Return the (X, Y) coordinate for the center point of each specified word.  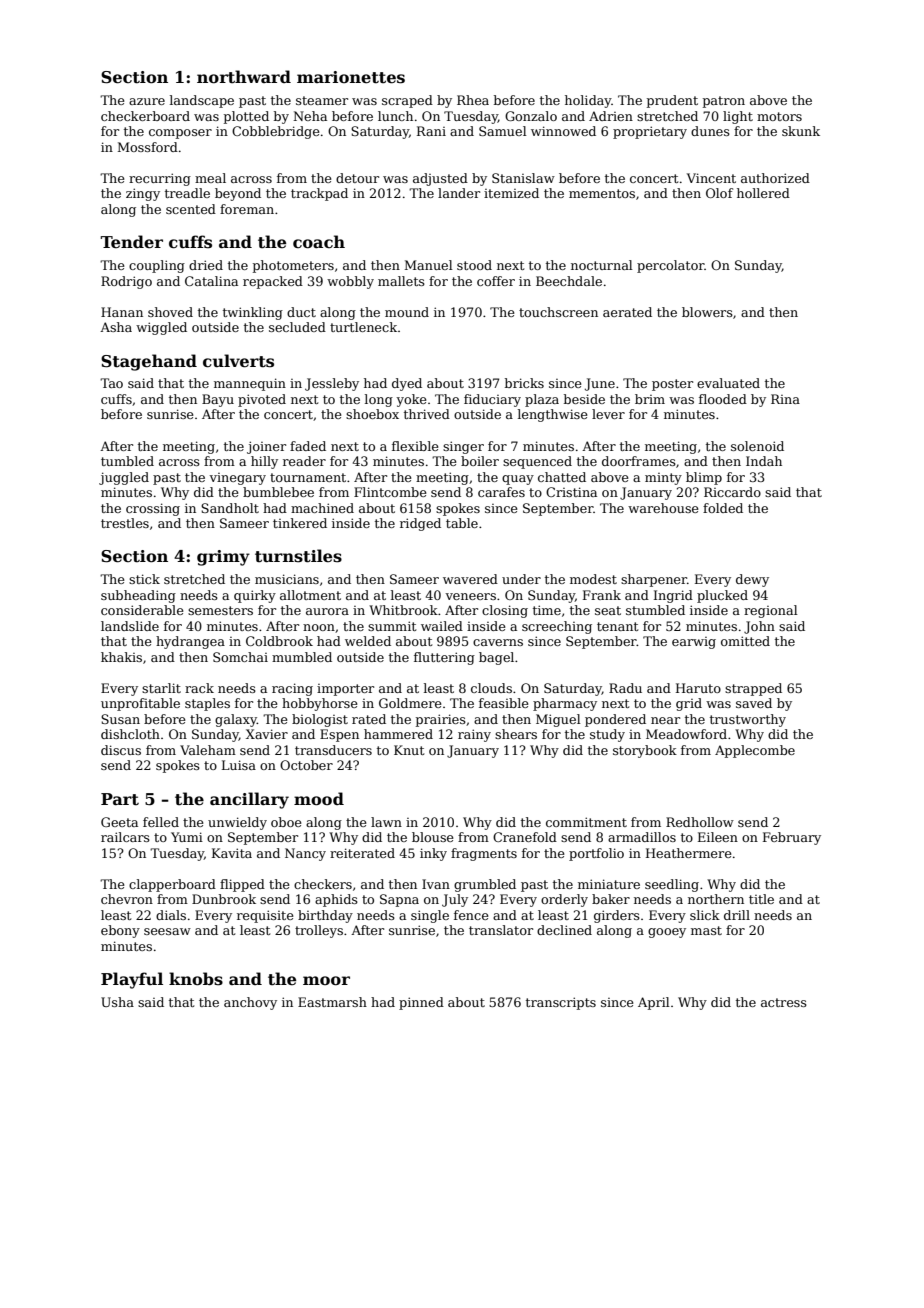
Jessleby (332, 384)
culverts (238, 361)
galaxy (236, 720)
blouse (433, 837)
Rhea (473, 100)
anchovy (250, 1003)
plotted (246, 117)
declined (564, 930)
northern (716, 899)
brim (650, 399)
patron (724, 102)
